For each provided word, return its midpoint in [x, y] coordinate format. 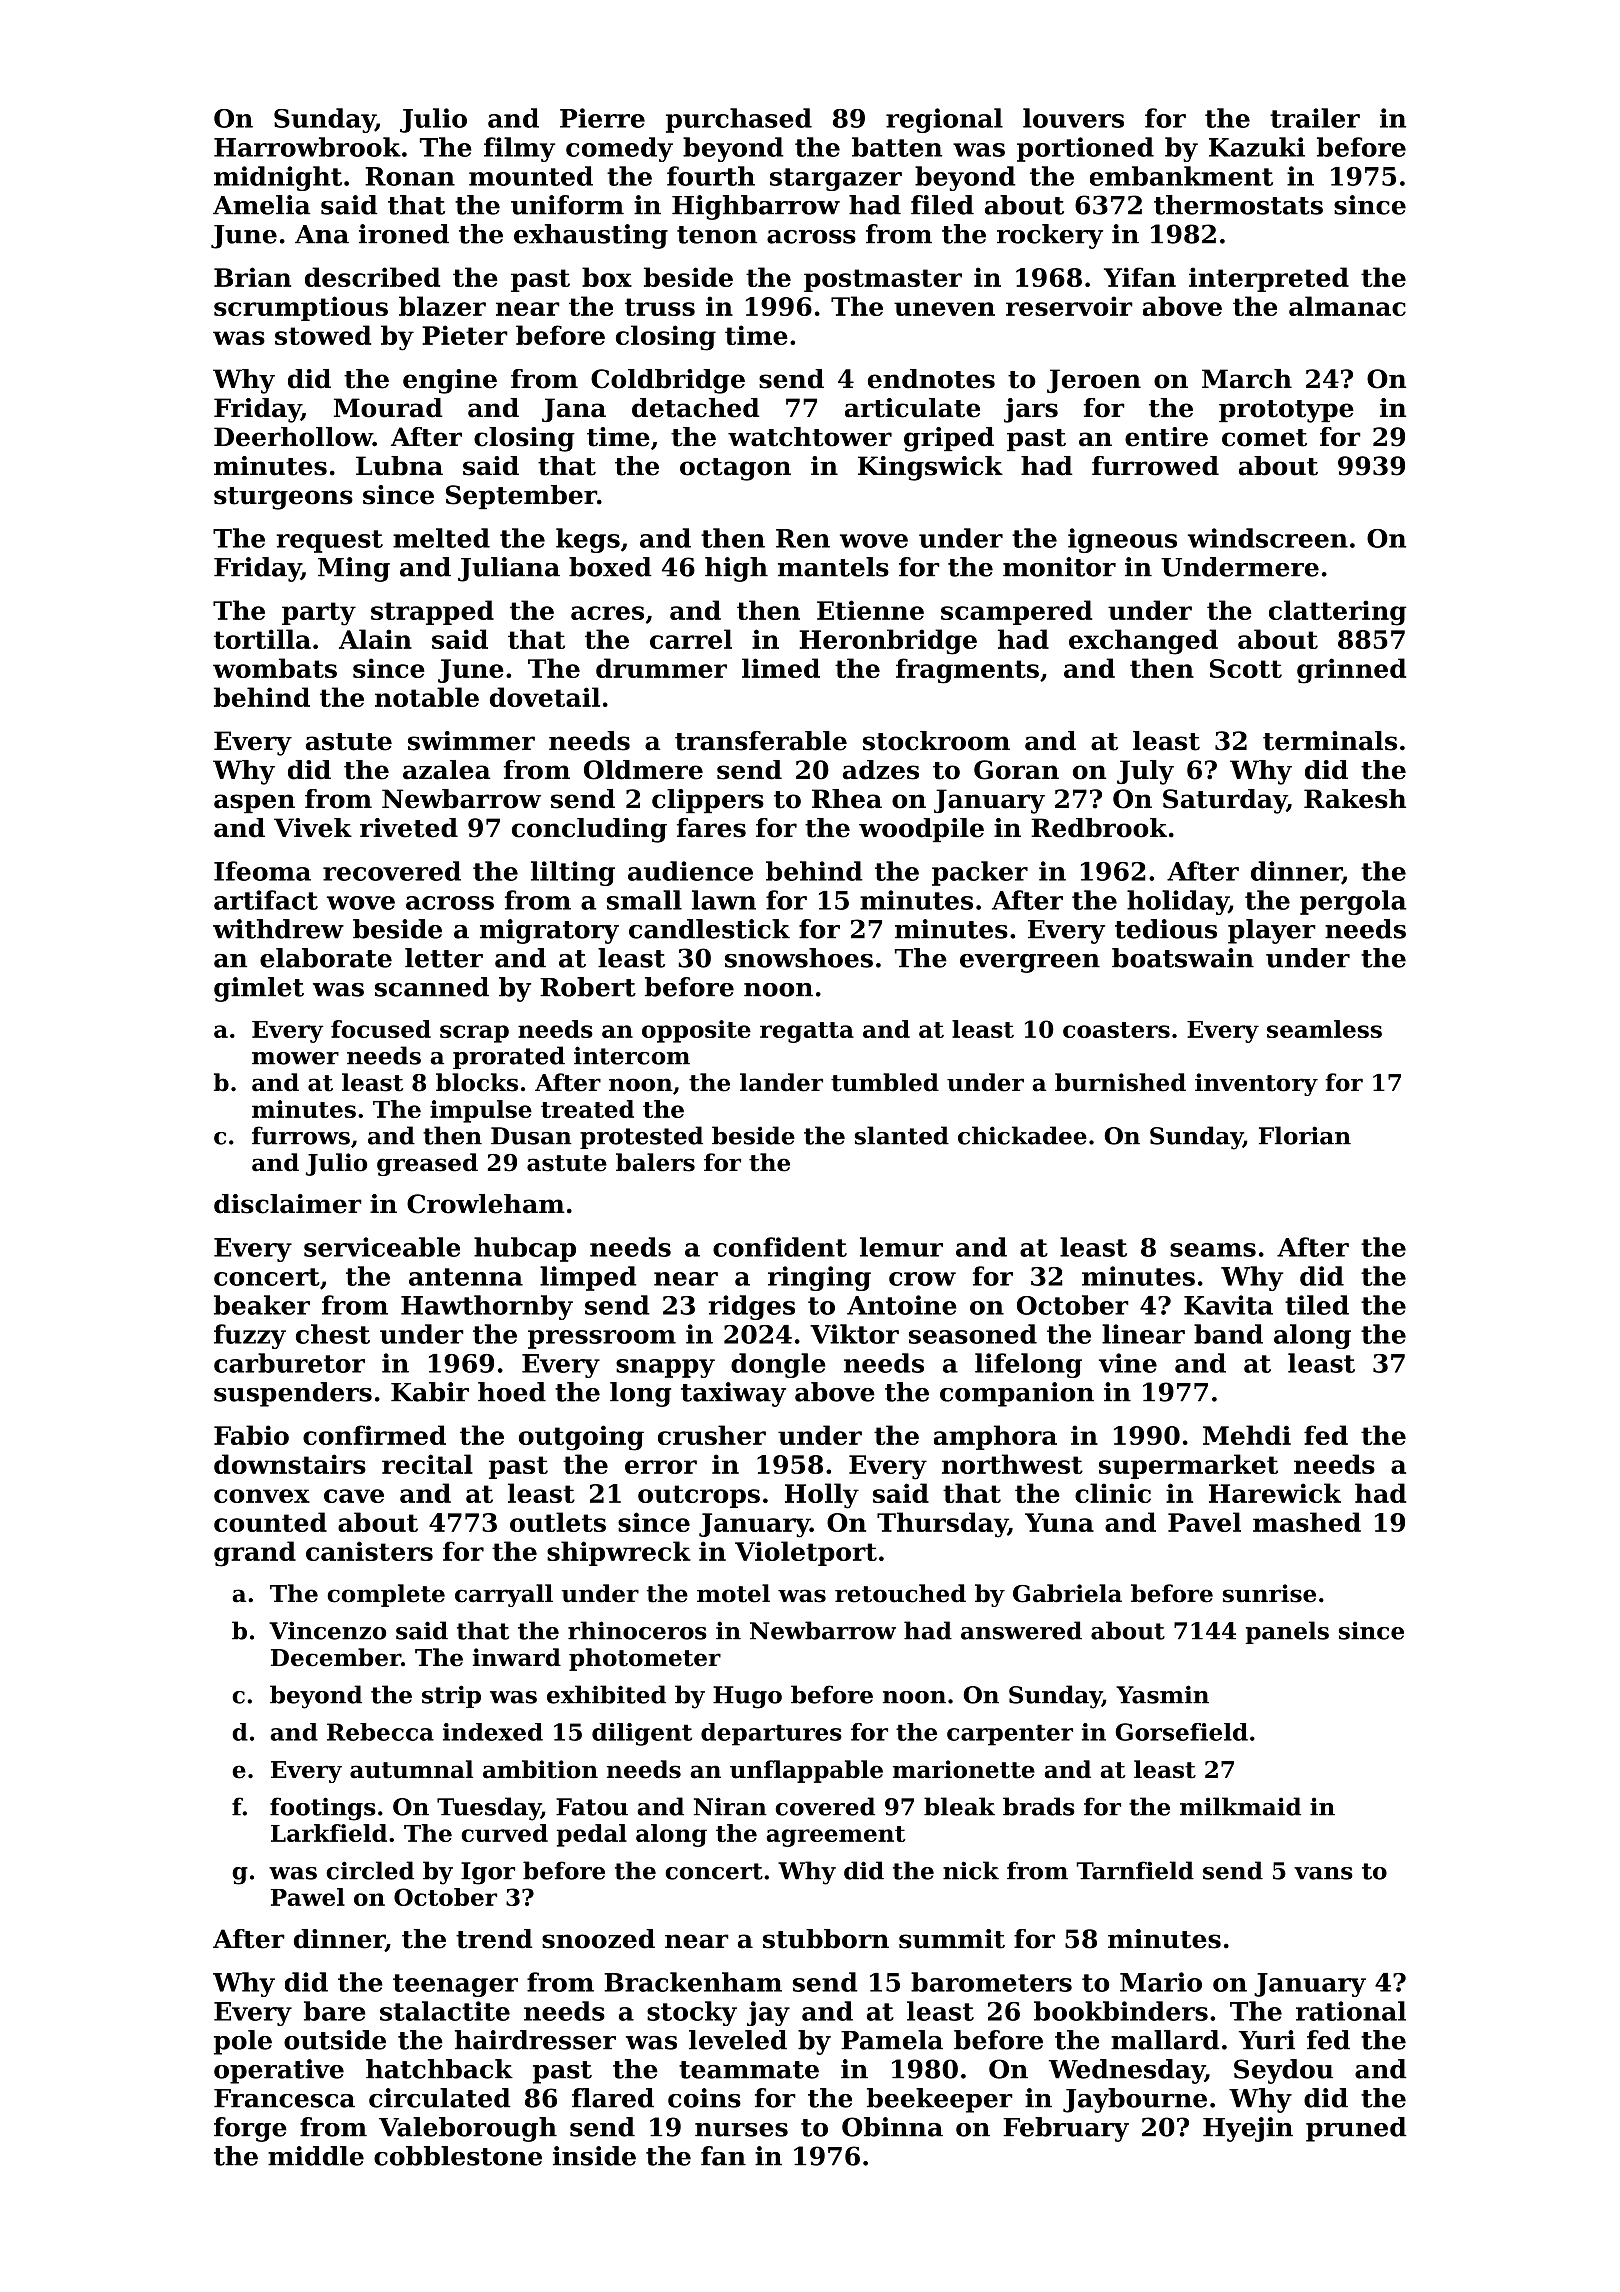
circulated [440, 2098]
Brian [252, 277]
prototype [1286, 411]
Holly [822, 1496]
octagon [735, 469]
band [1228, 1334]
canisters [369, 1551]
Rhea [847, 799]
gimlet [259, 989]
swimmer [471, 741]
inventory [1256, 1084]
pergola [1353, 902]
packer [980, 873]
